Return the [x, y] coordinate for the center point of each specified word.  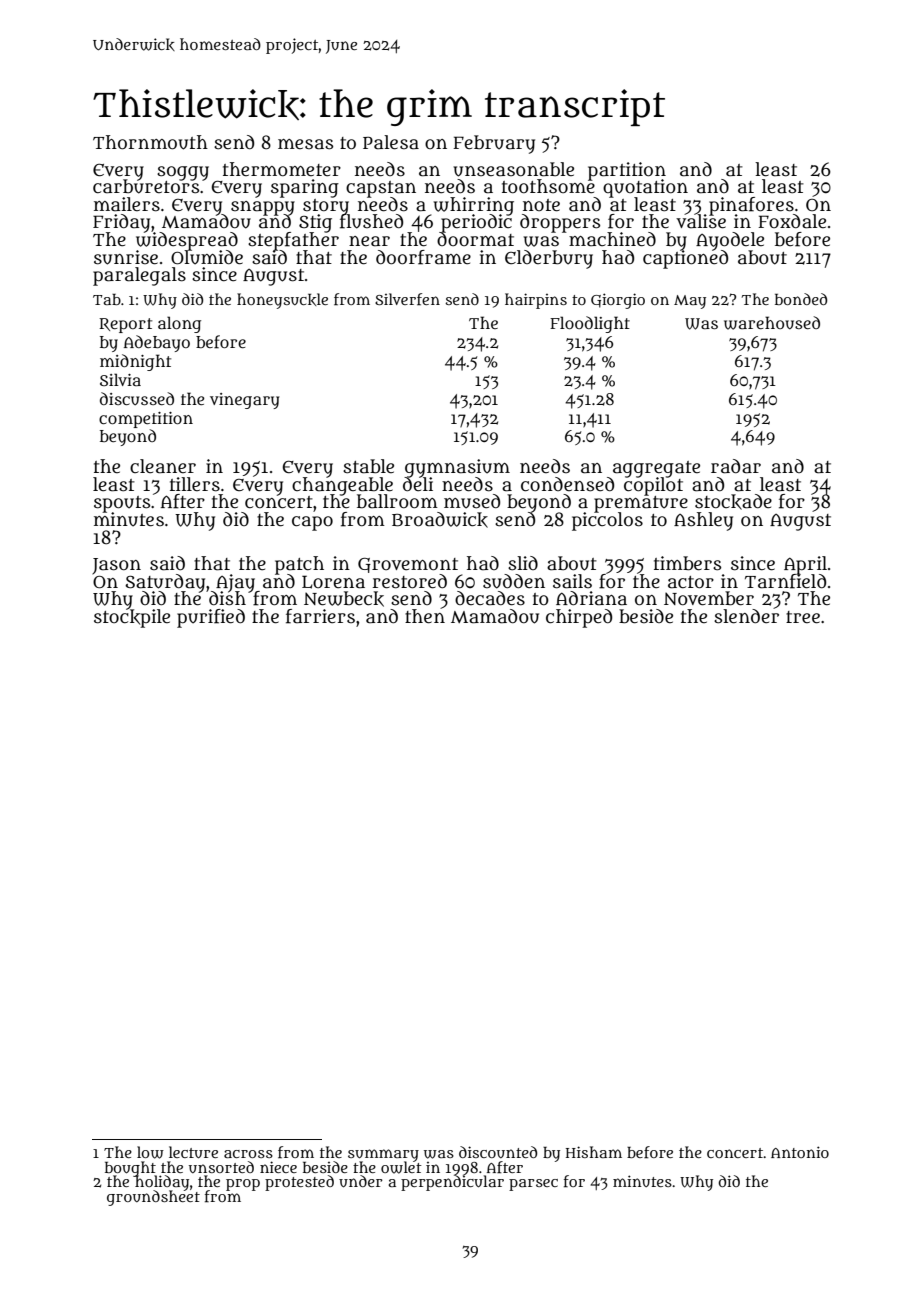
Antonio [800, 1152]
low [150, 1152]
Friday [121, 223]
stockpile [132, 618]
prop [243, 1185]
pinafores [751, 206]
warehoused [772, 323]
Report [125, 325]
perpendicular [452, 1183]
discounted [498, 1152]
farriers [320, 616]
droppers [560, 223]
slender [746, 616]
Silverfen [407, 299]
